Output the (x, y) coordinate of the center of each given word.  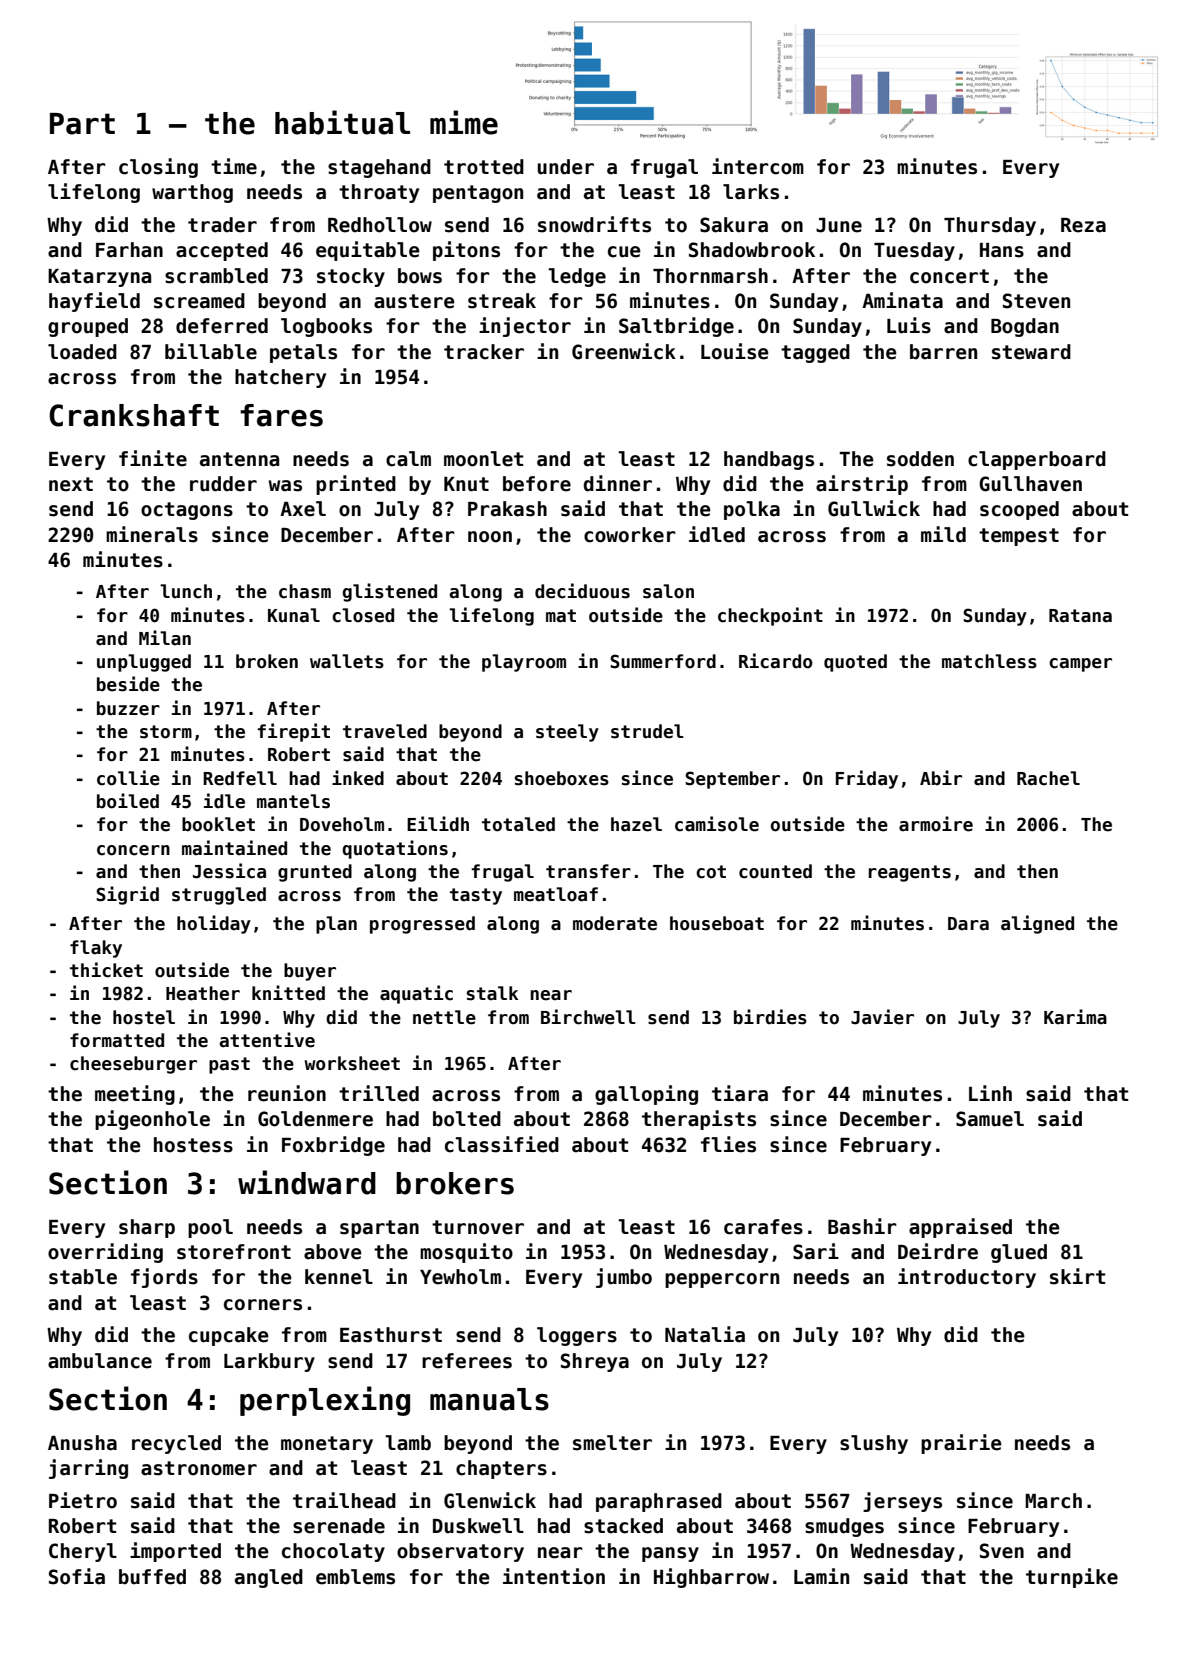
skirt (1077, 1276)
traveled (385, 731)
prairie (961, 1444)
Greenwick (624, 351)
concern (133, 850)
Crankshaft (134, 415)
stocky (351, 277)
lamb (408, 1443)
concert (949, 276)
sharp (147, 1228)
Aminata (902, 300)
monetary (327, 1445)
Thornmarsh (710, 276)
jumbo (624, 1278)
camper (1080, 665)
